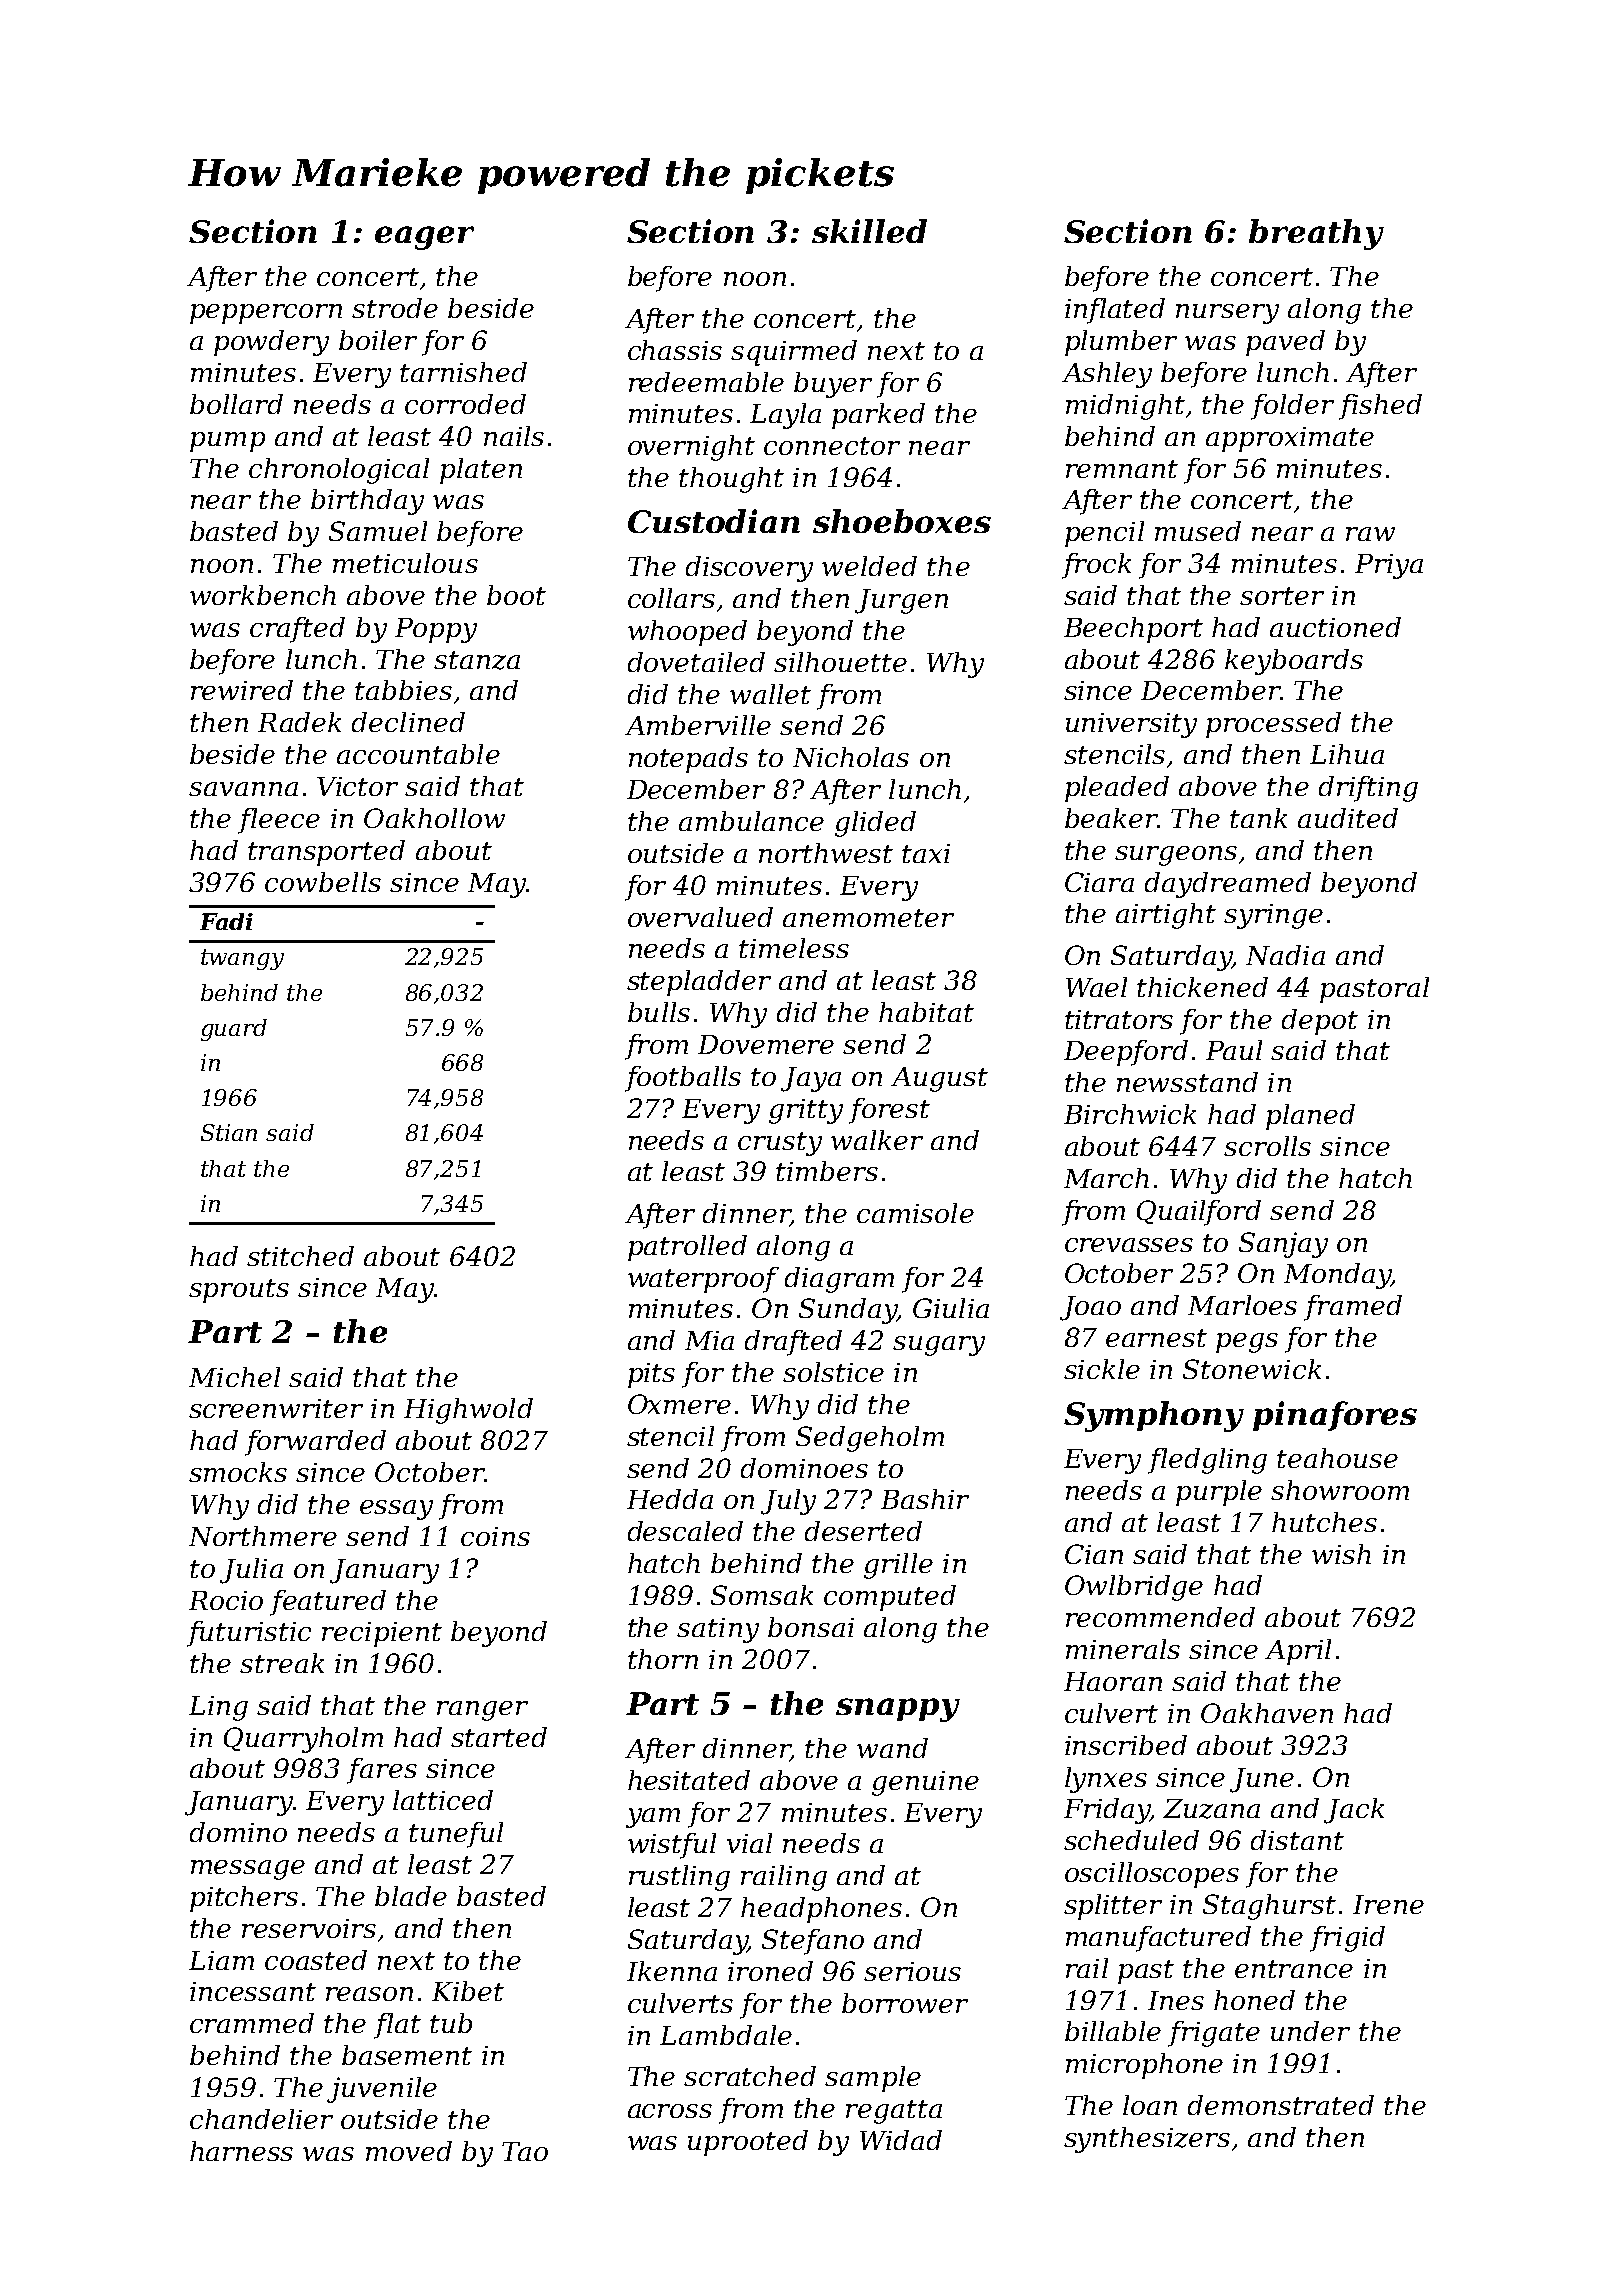  Describe the element at coordinates (1316, 234) in the image. I see `breathy` at that location.
